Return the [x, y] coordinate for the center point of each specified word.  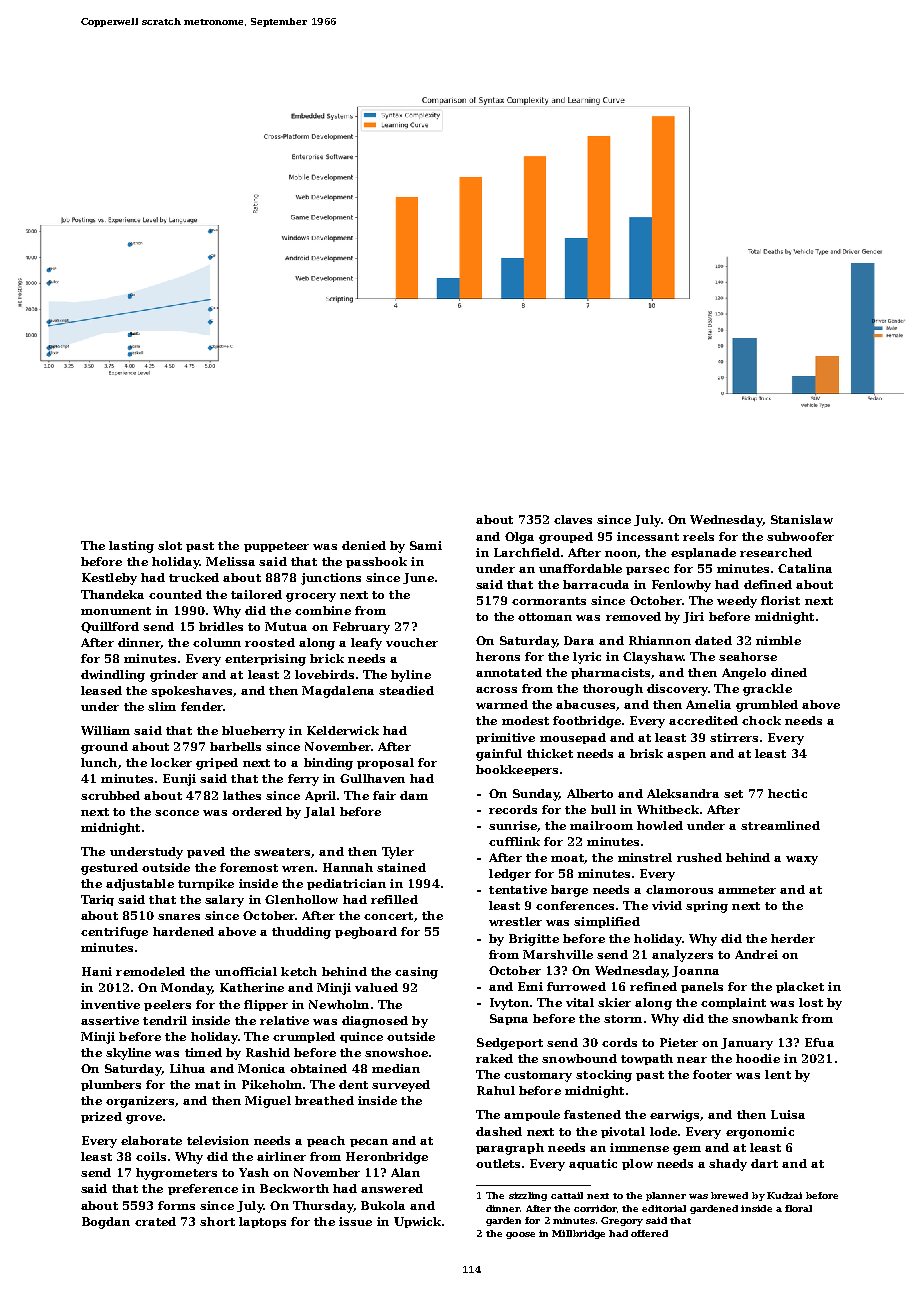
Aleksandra [683, 793]
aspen [686, 756]
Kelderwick [343, 730]
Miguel [268, 1102]
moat [567, 858]
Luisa [788, 1114]
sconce [177, 813]
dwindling [113, 676]
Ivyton [509, 1004]
